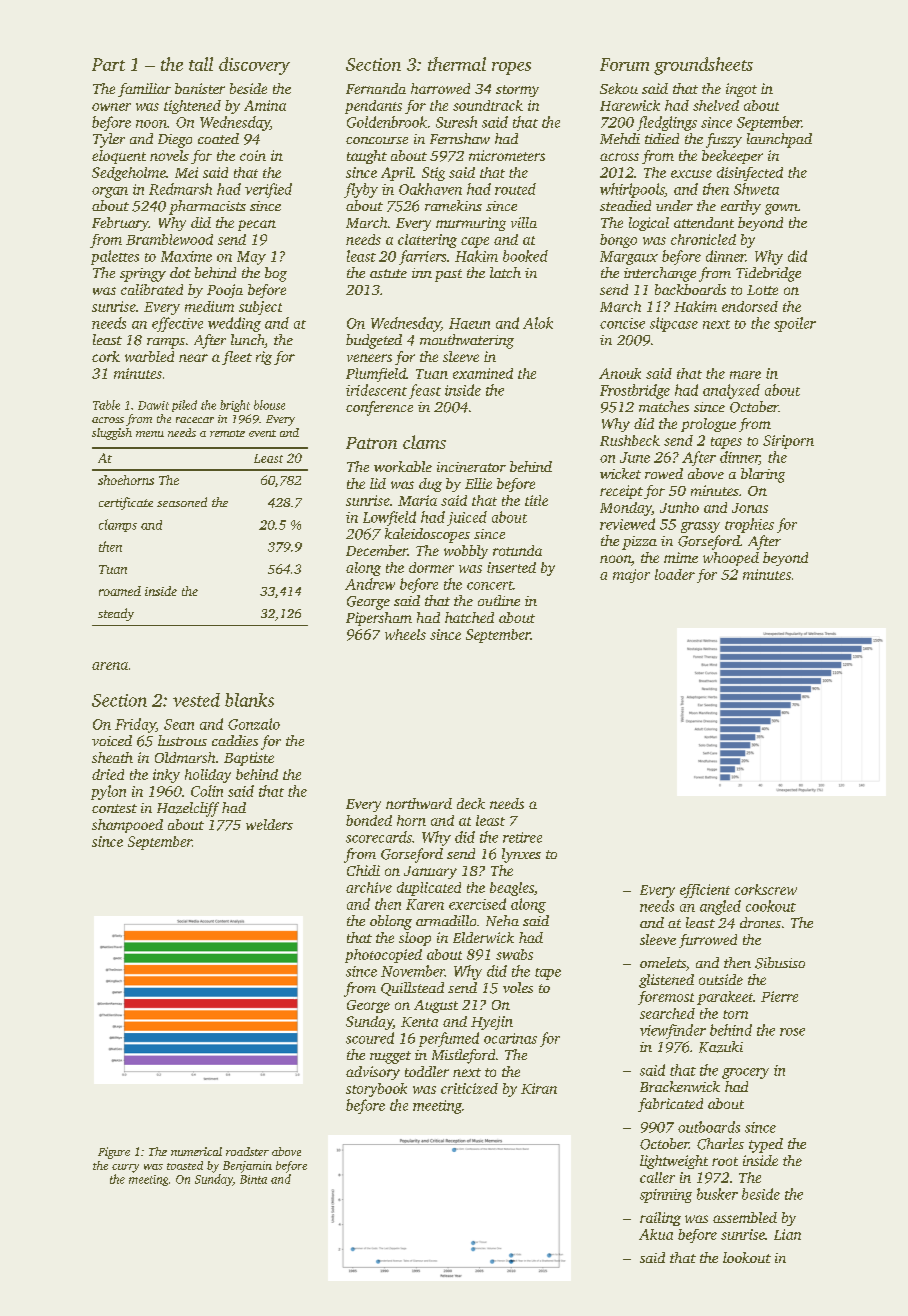  Describe the element at coordinates (269, 405) in the screenshot. I see `blouse` at that location.
